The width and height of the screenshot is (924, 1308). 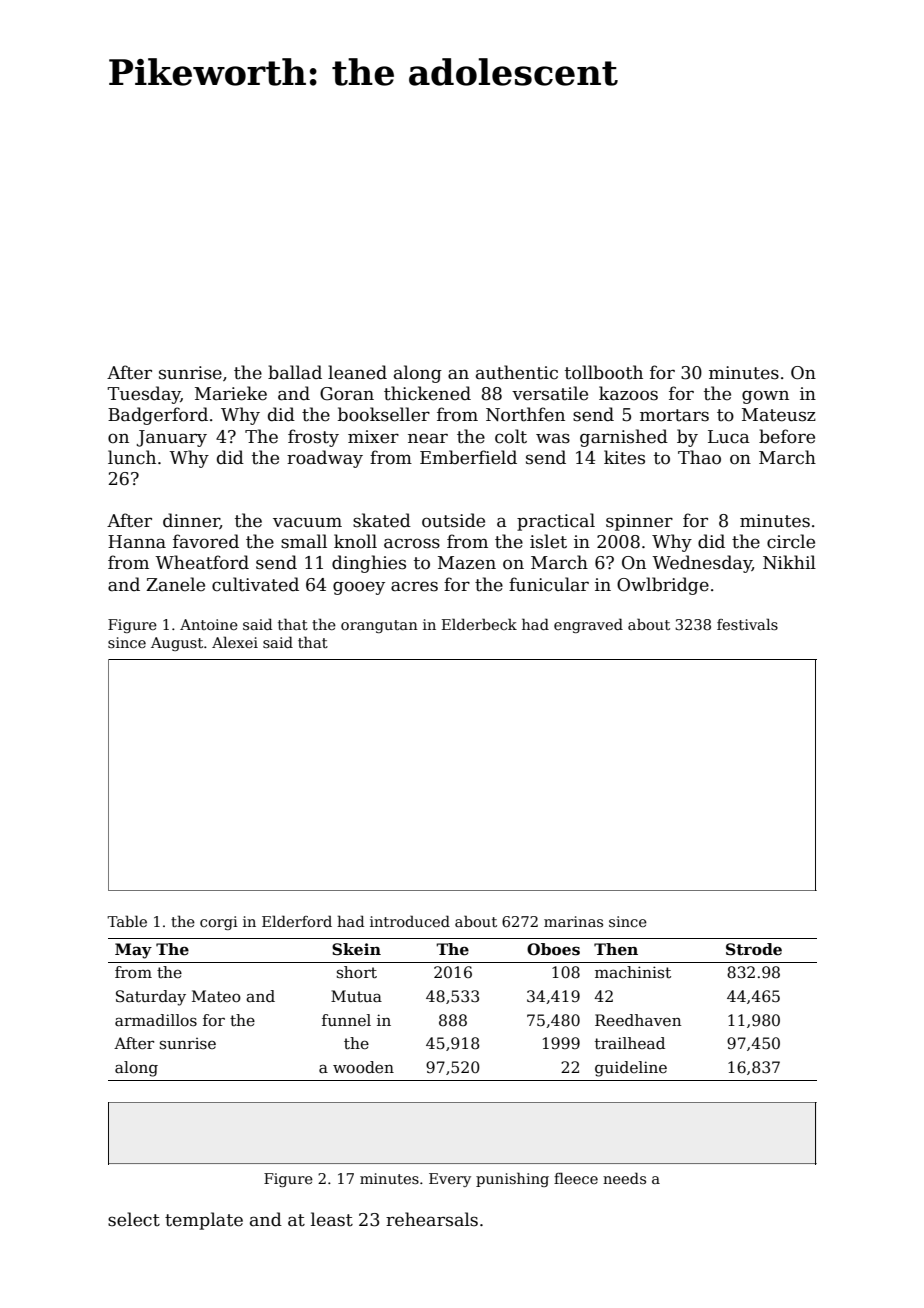 What do you see at coordinates (450, 1180) in the screenshot?
I see `Every` at bounding box center [450, 1180].
